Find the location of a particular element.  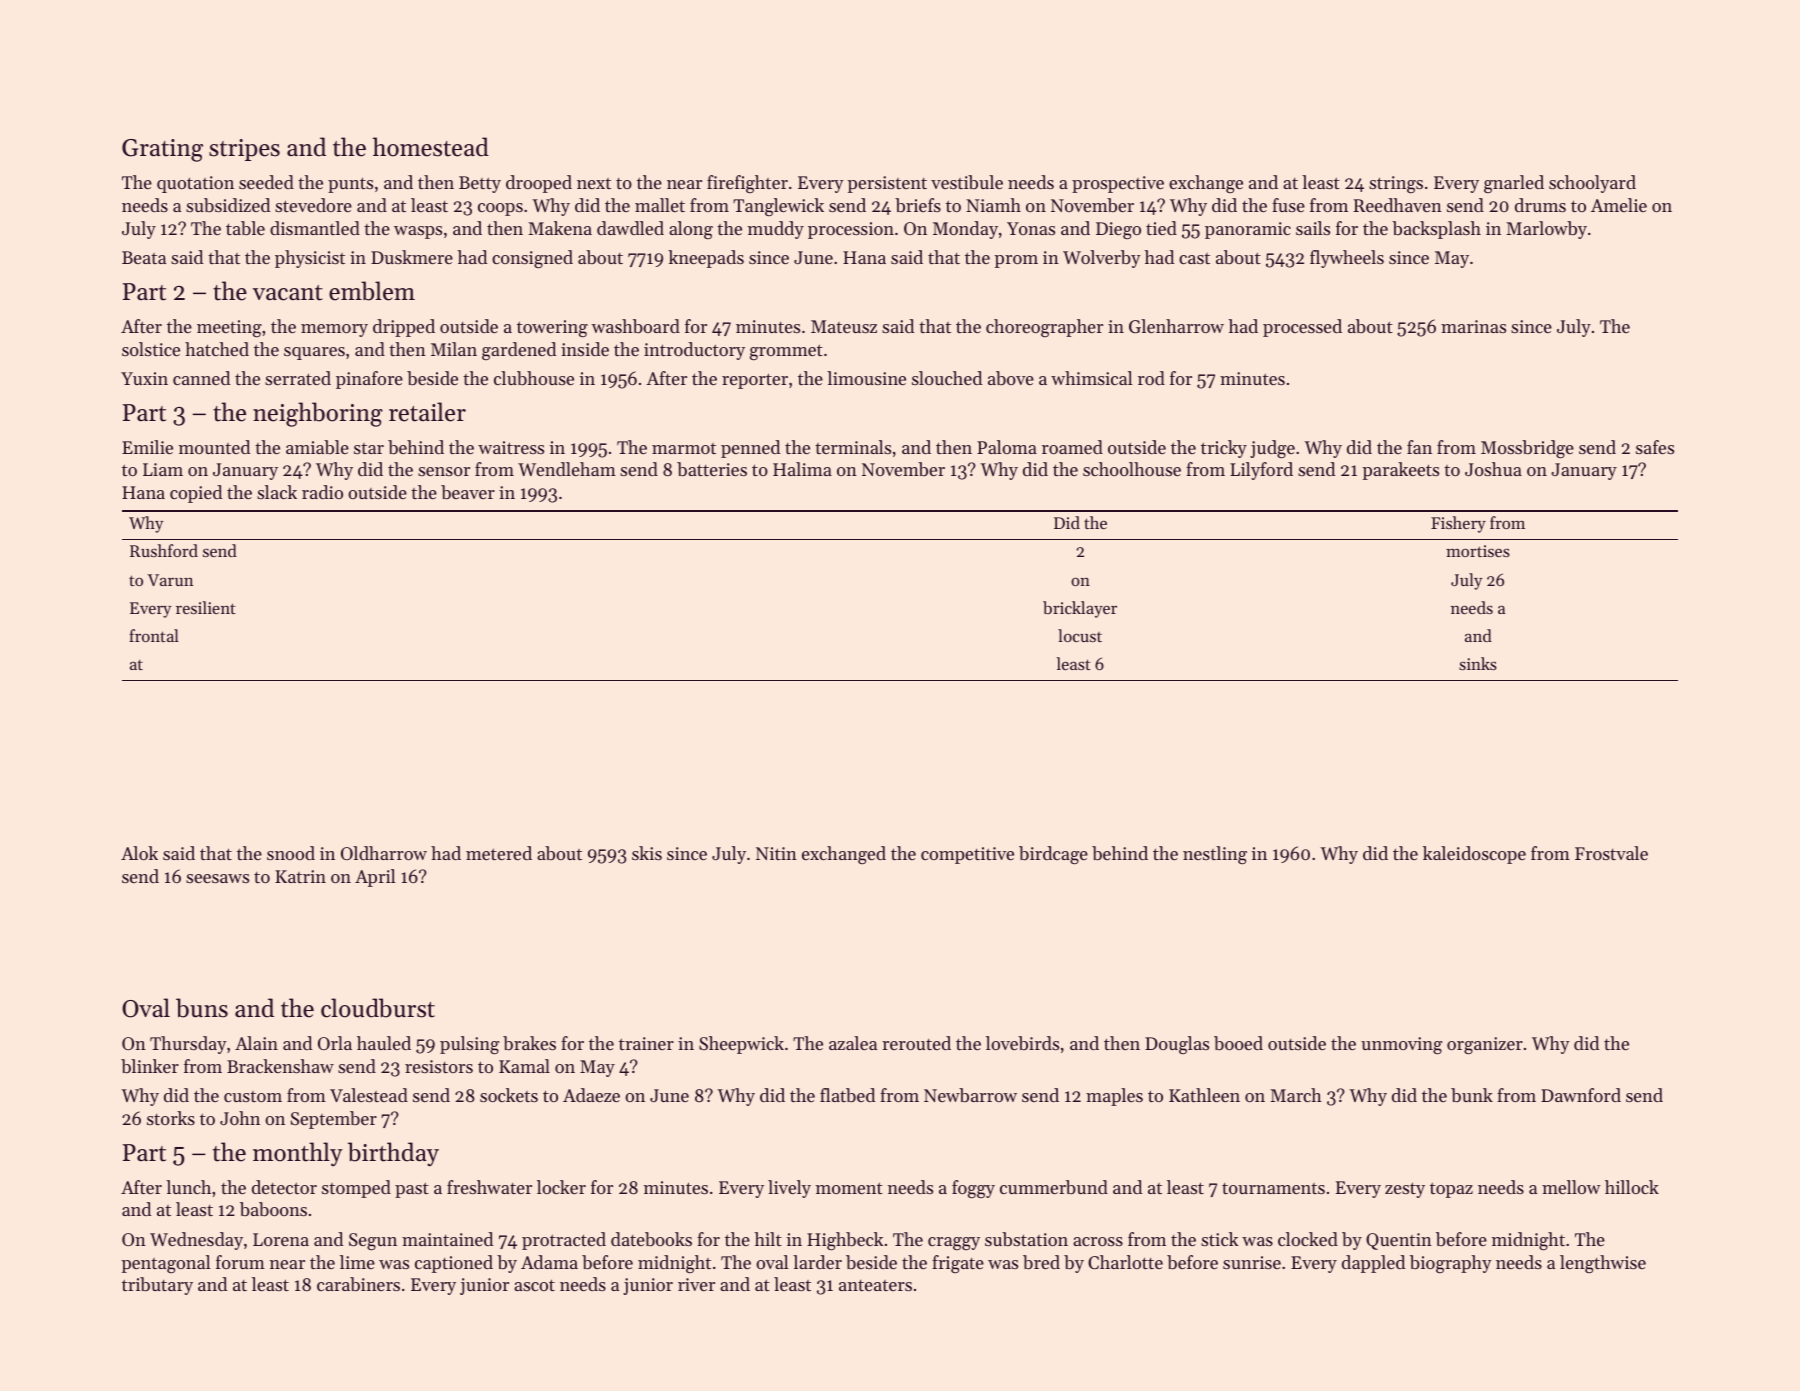

firefighter is located at coordinates (747, 184).
